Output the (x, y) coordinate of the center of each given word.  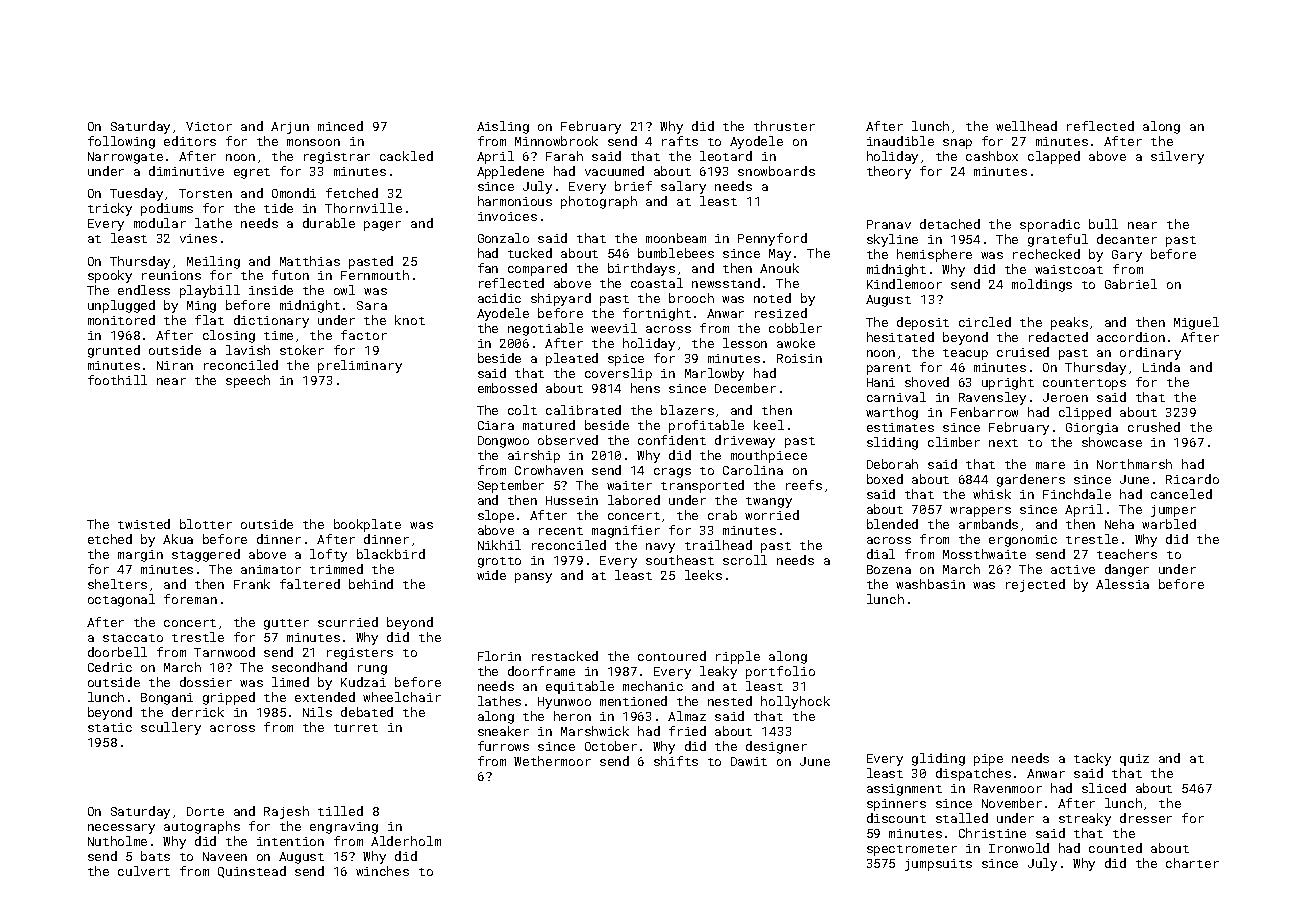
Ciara (496, 425)
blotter (206, 524)
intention (290, 841)
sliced (1104, 788)
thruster (784, 126)
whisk (992, 494)
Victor (209, 126)
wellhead (1026, 126)
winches (382, 871)
